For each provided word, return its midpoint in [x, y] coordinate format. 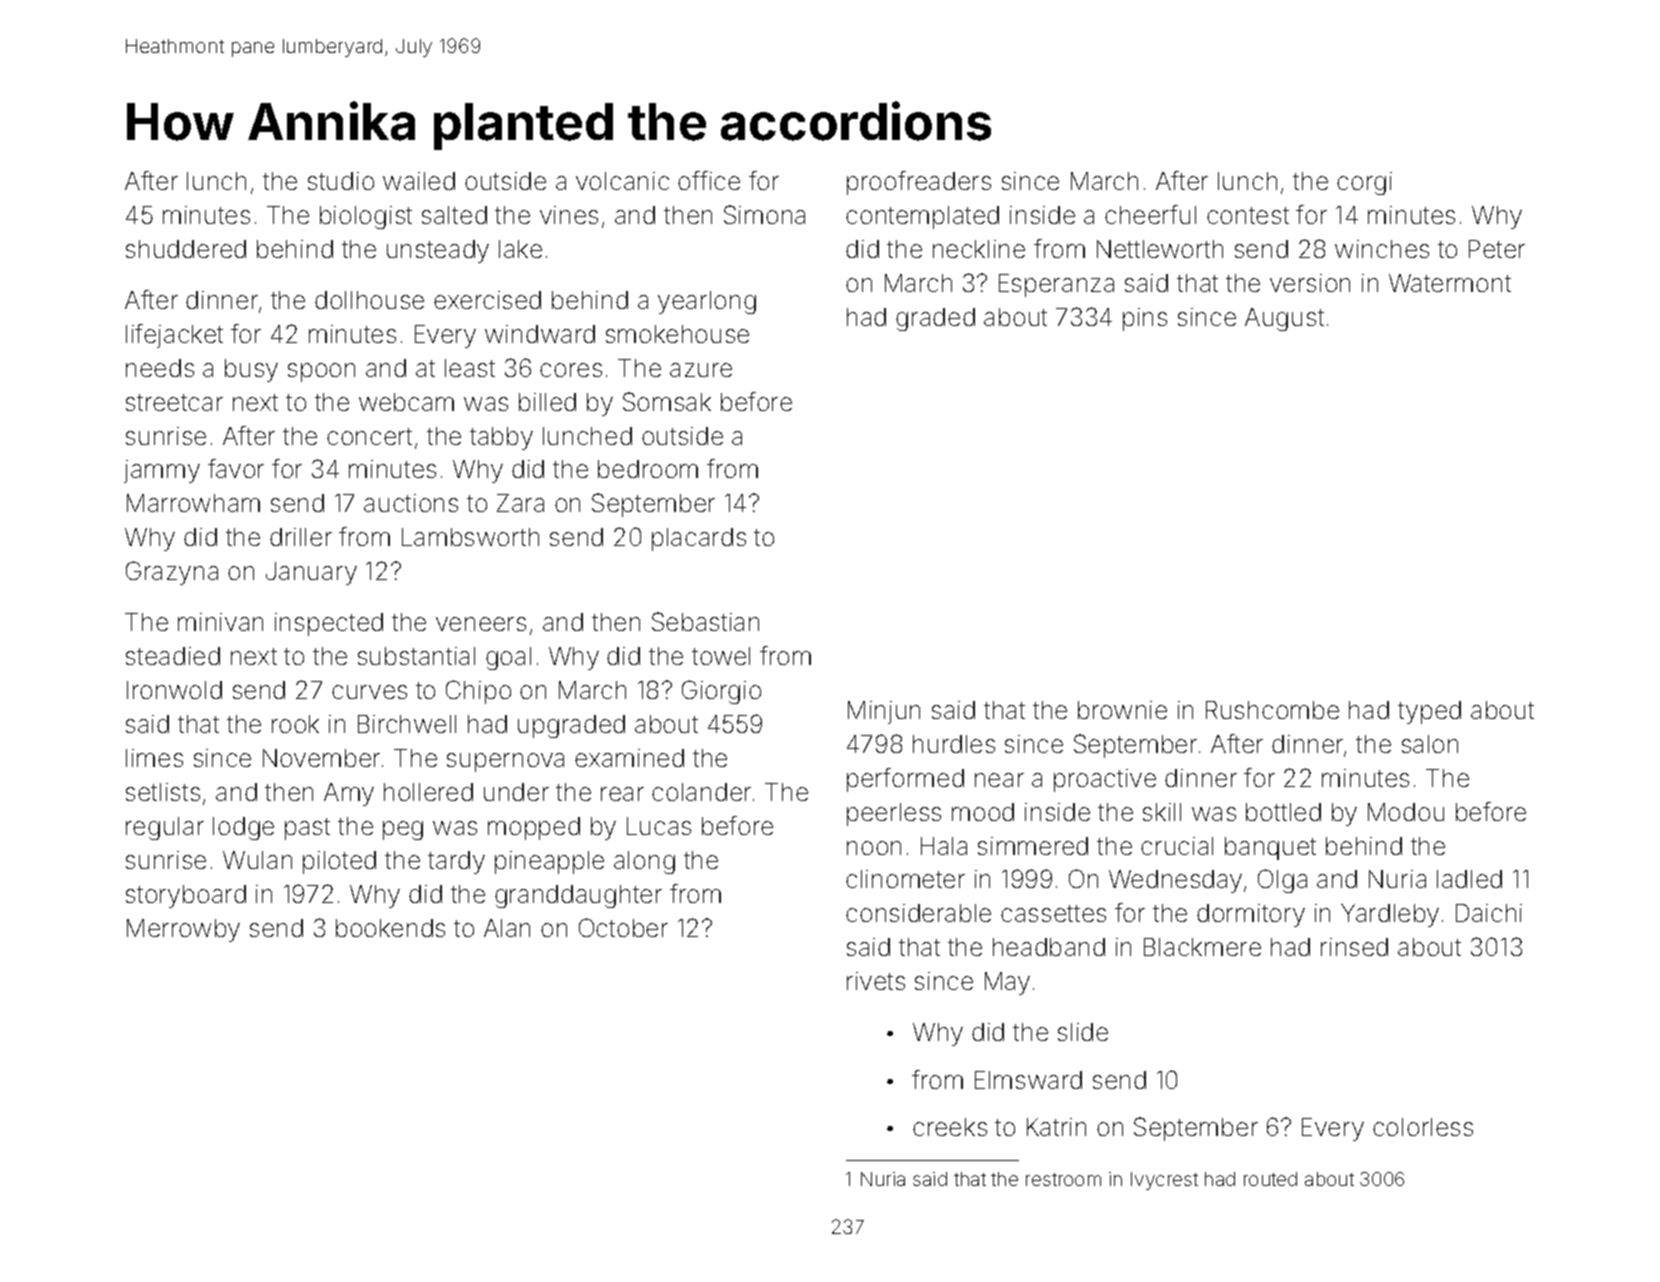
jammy [162, 471]
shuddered [186, 249]
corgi [1364, 183]
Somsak [667, 401]
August [1284, 319]
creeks [950, 1127]
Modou [1406, 812]
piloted [339, 862]
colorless [1423, 1127]
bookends [390, 928]
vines [569, 215]
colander [701, 792]
